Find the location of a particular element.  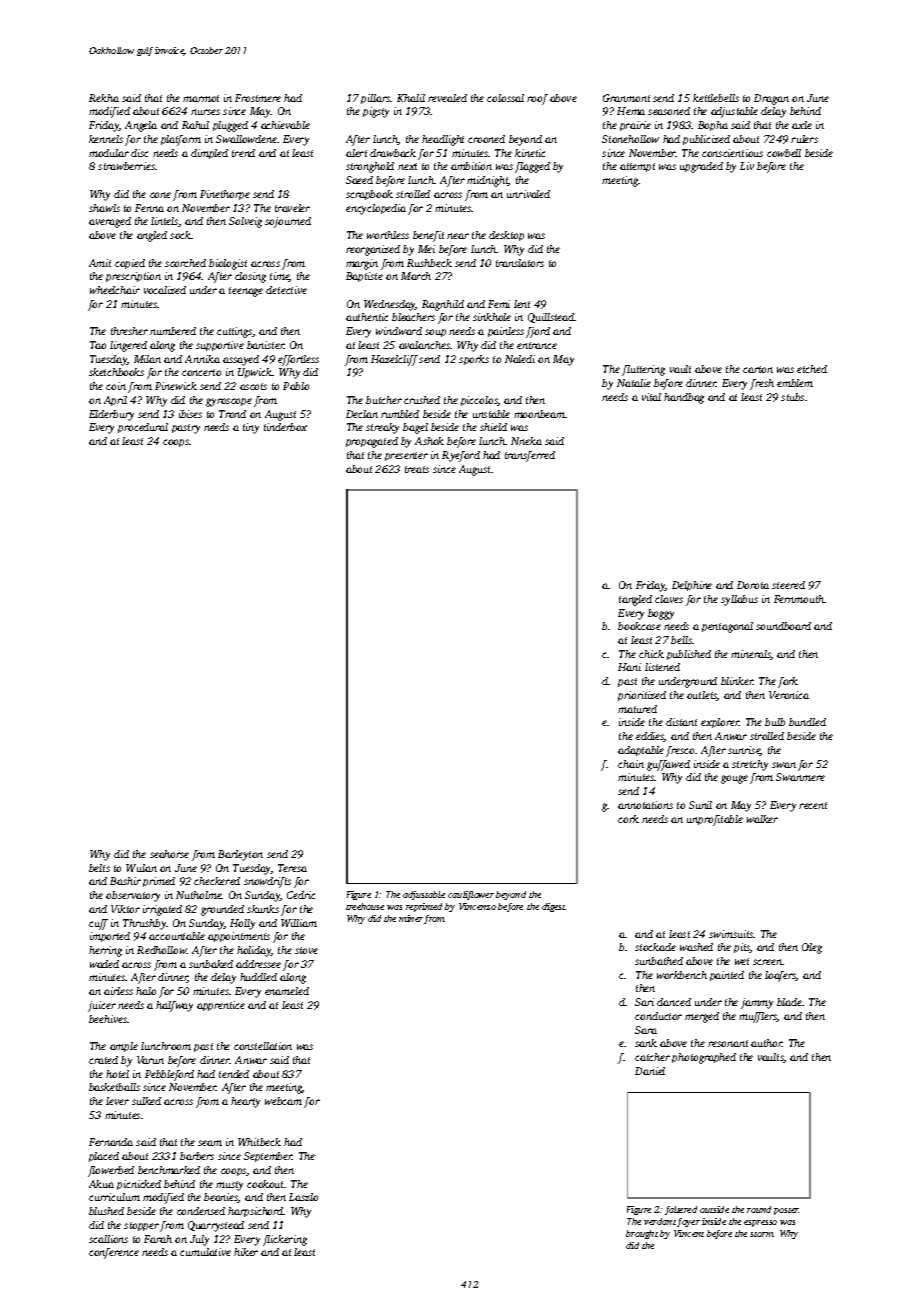

disc is located at coordinates (139, 153).
